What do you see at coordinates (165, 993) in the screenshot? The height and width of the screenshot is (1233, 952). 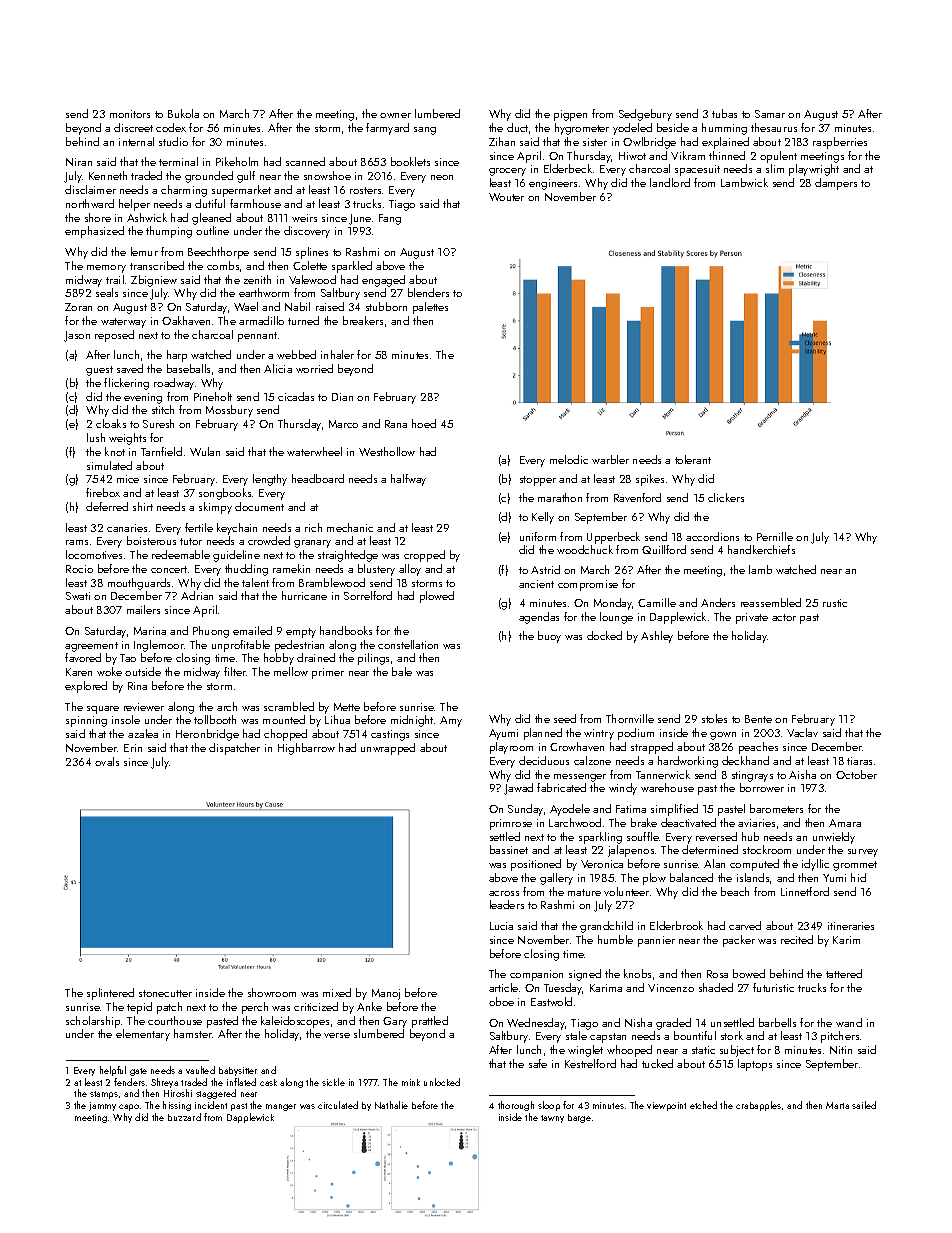 I see `stonecutter` at bounding box center [165, 993].
